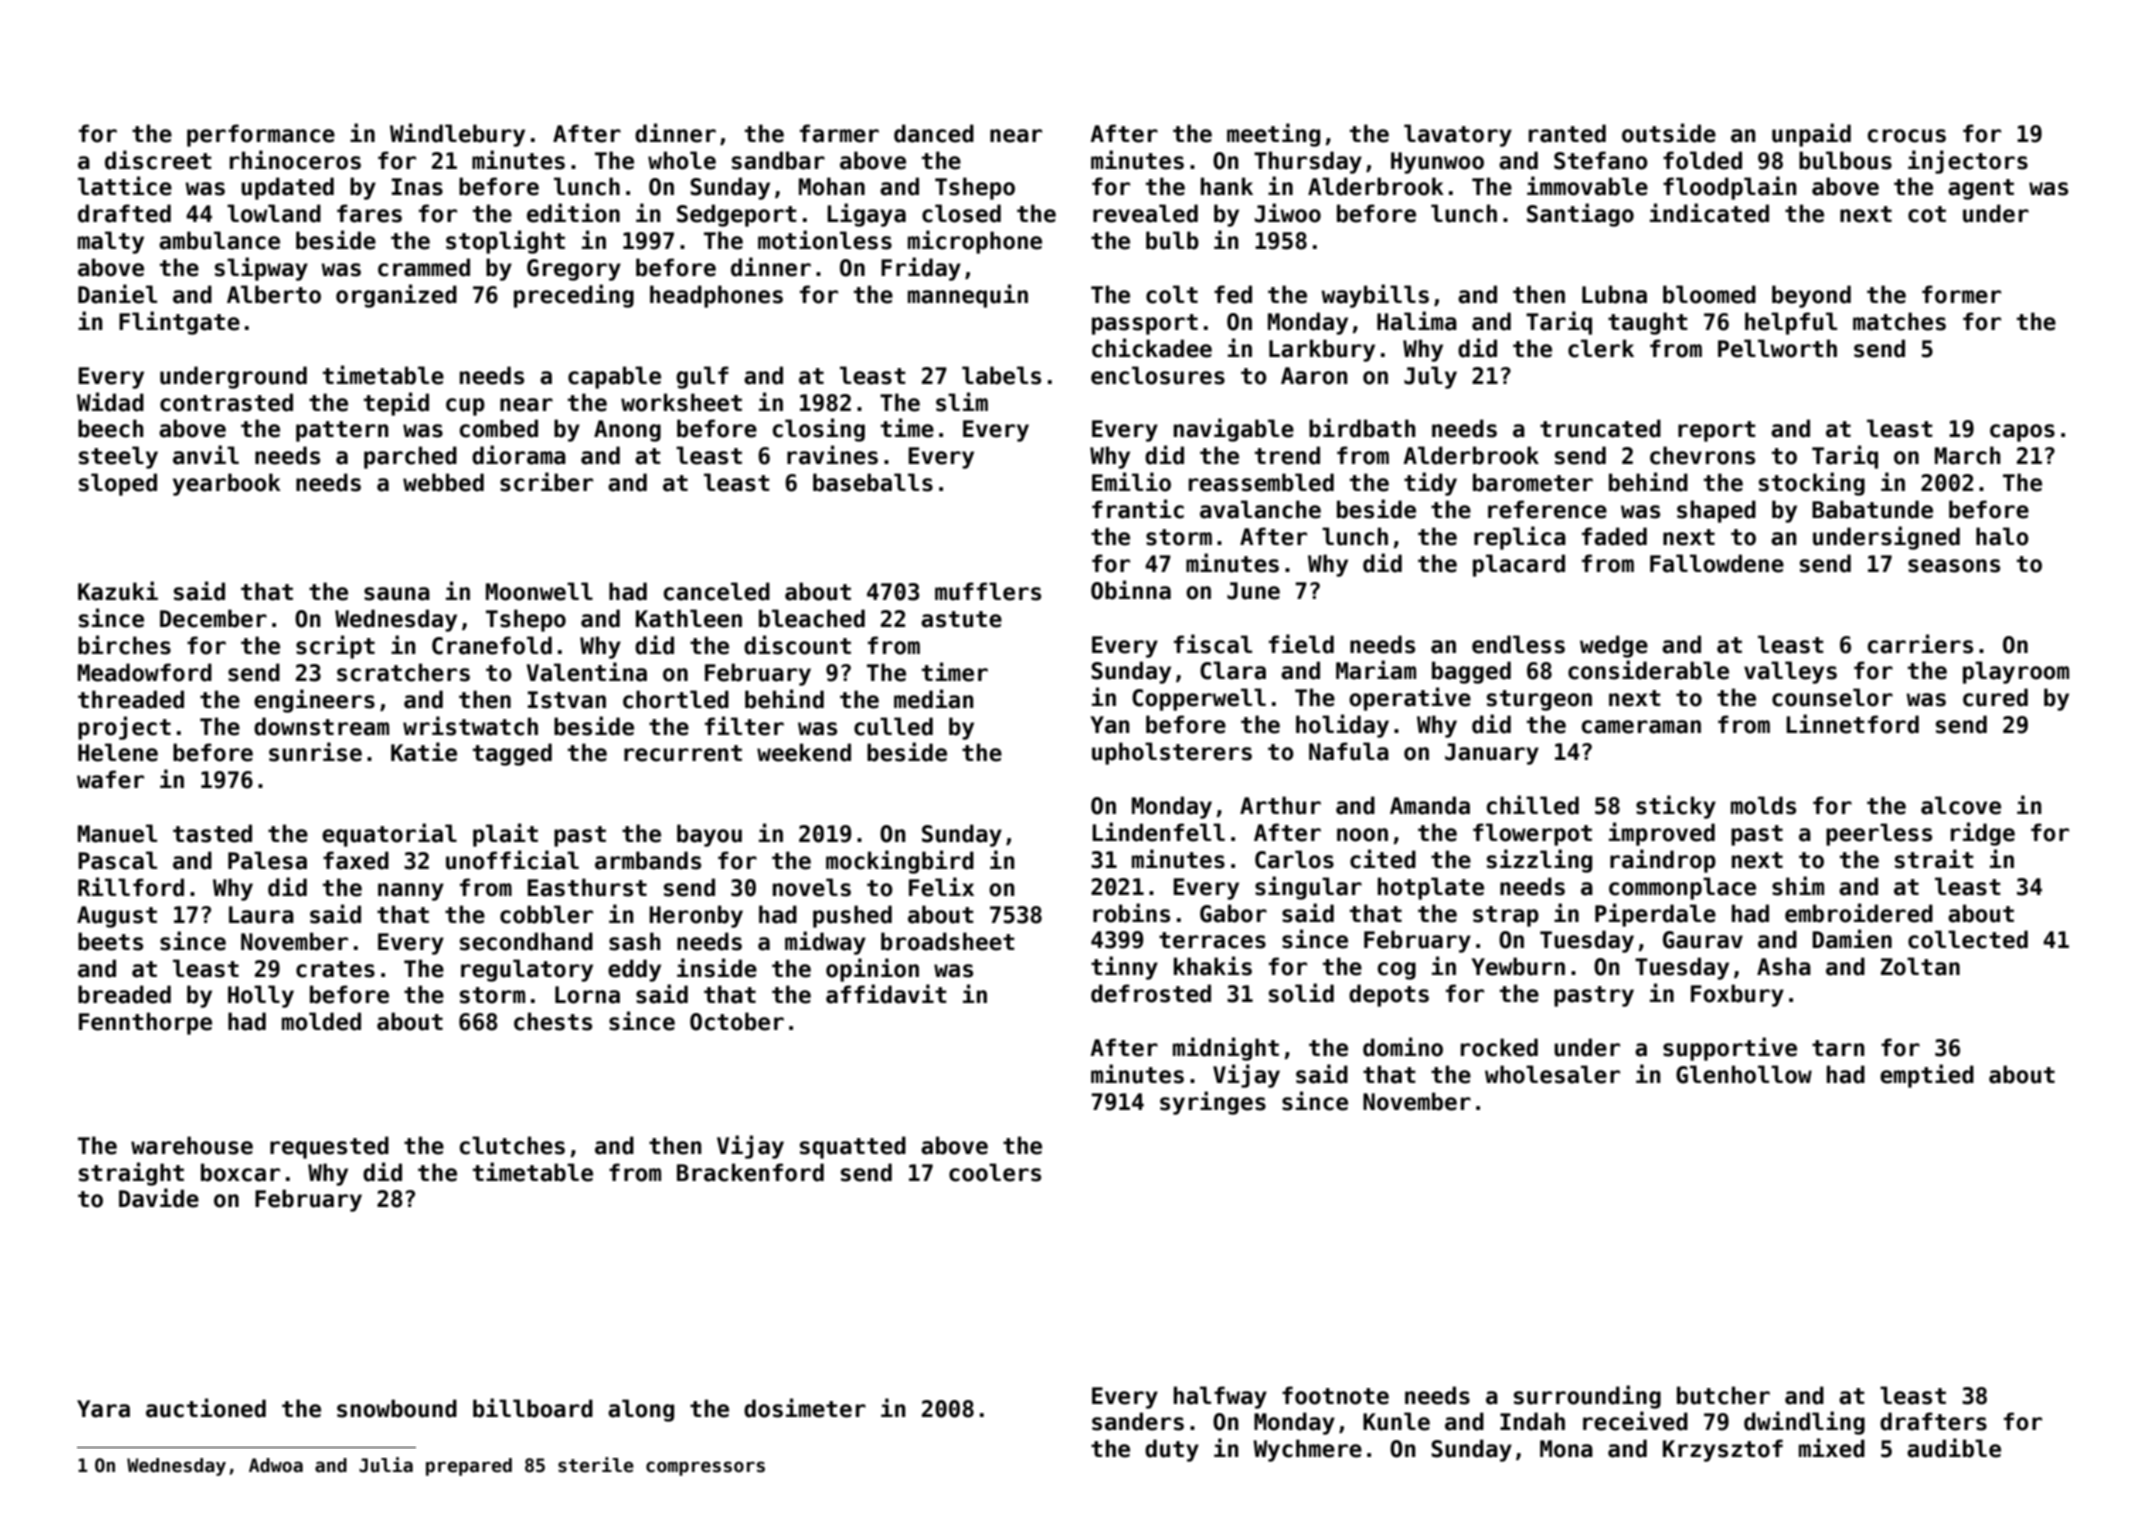 This screenshot has width=2153, height=1522. I want to click on compressors, so click(705, 1468).
